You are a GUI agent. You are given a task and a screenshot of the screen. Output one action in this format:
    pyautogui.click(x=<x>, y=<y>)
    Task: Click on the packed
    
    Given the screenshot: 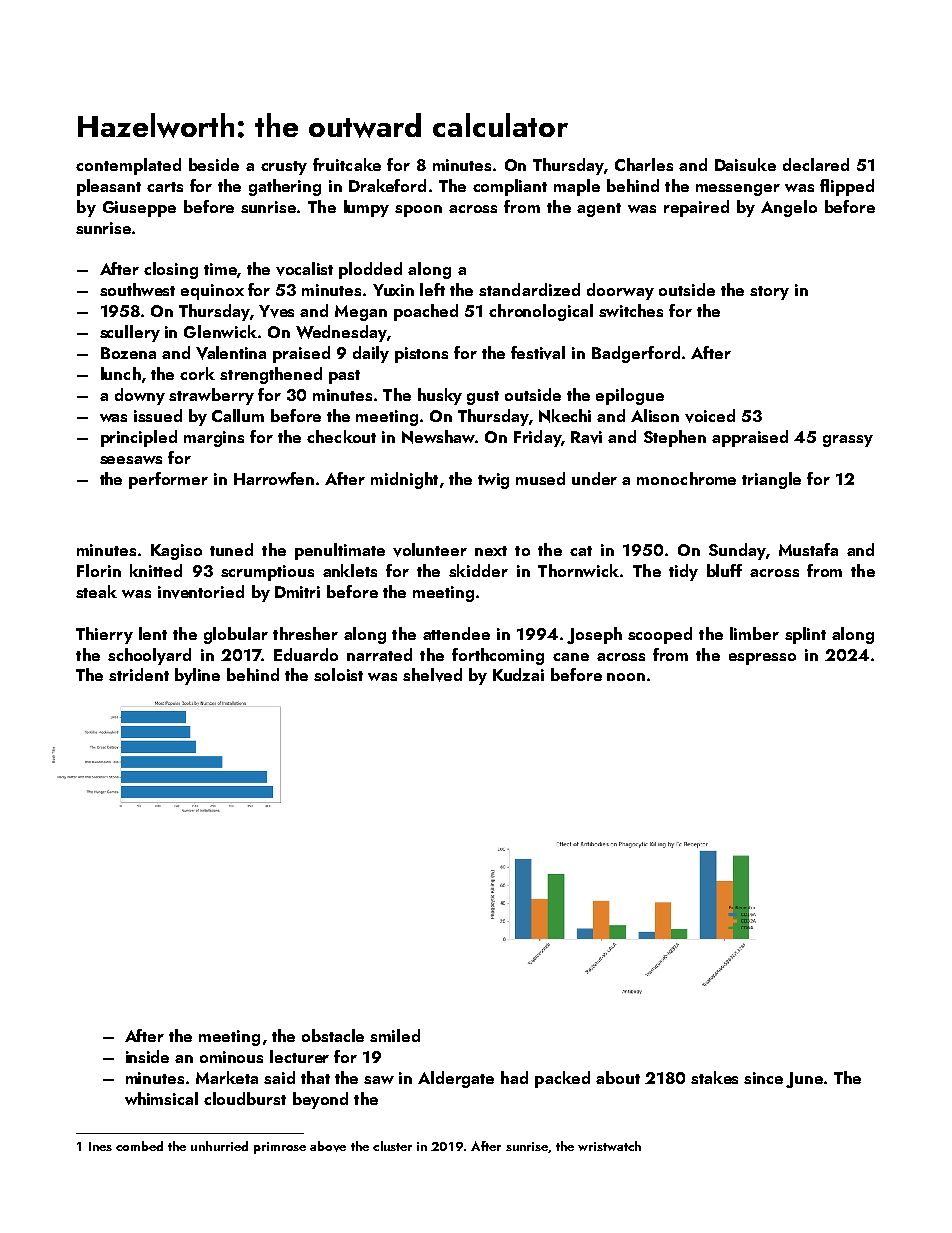 What is the action you would take?
    pyautogui.click(x=562, y=1079)
